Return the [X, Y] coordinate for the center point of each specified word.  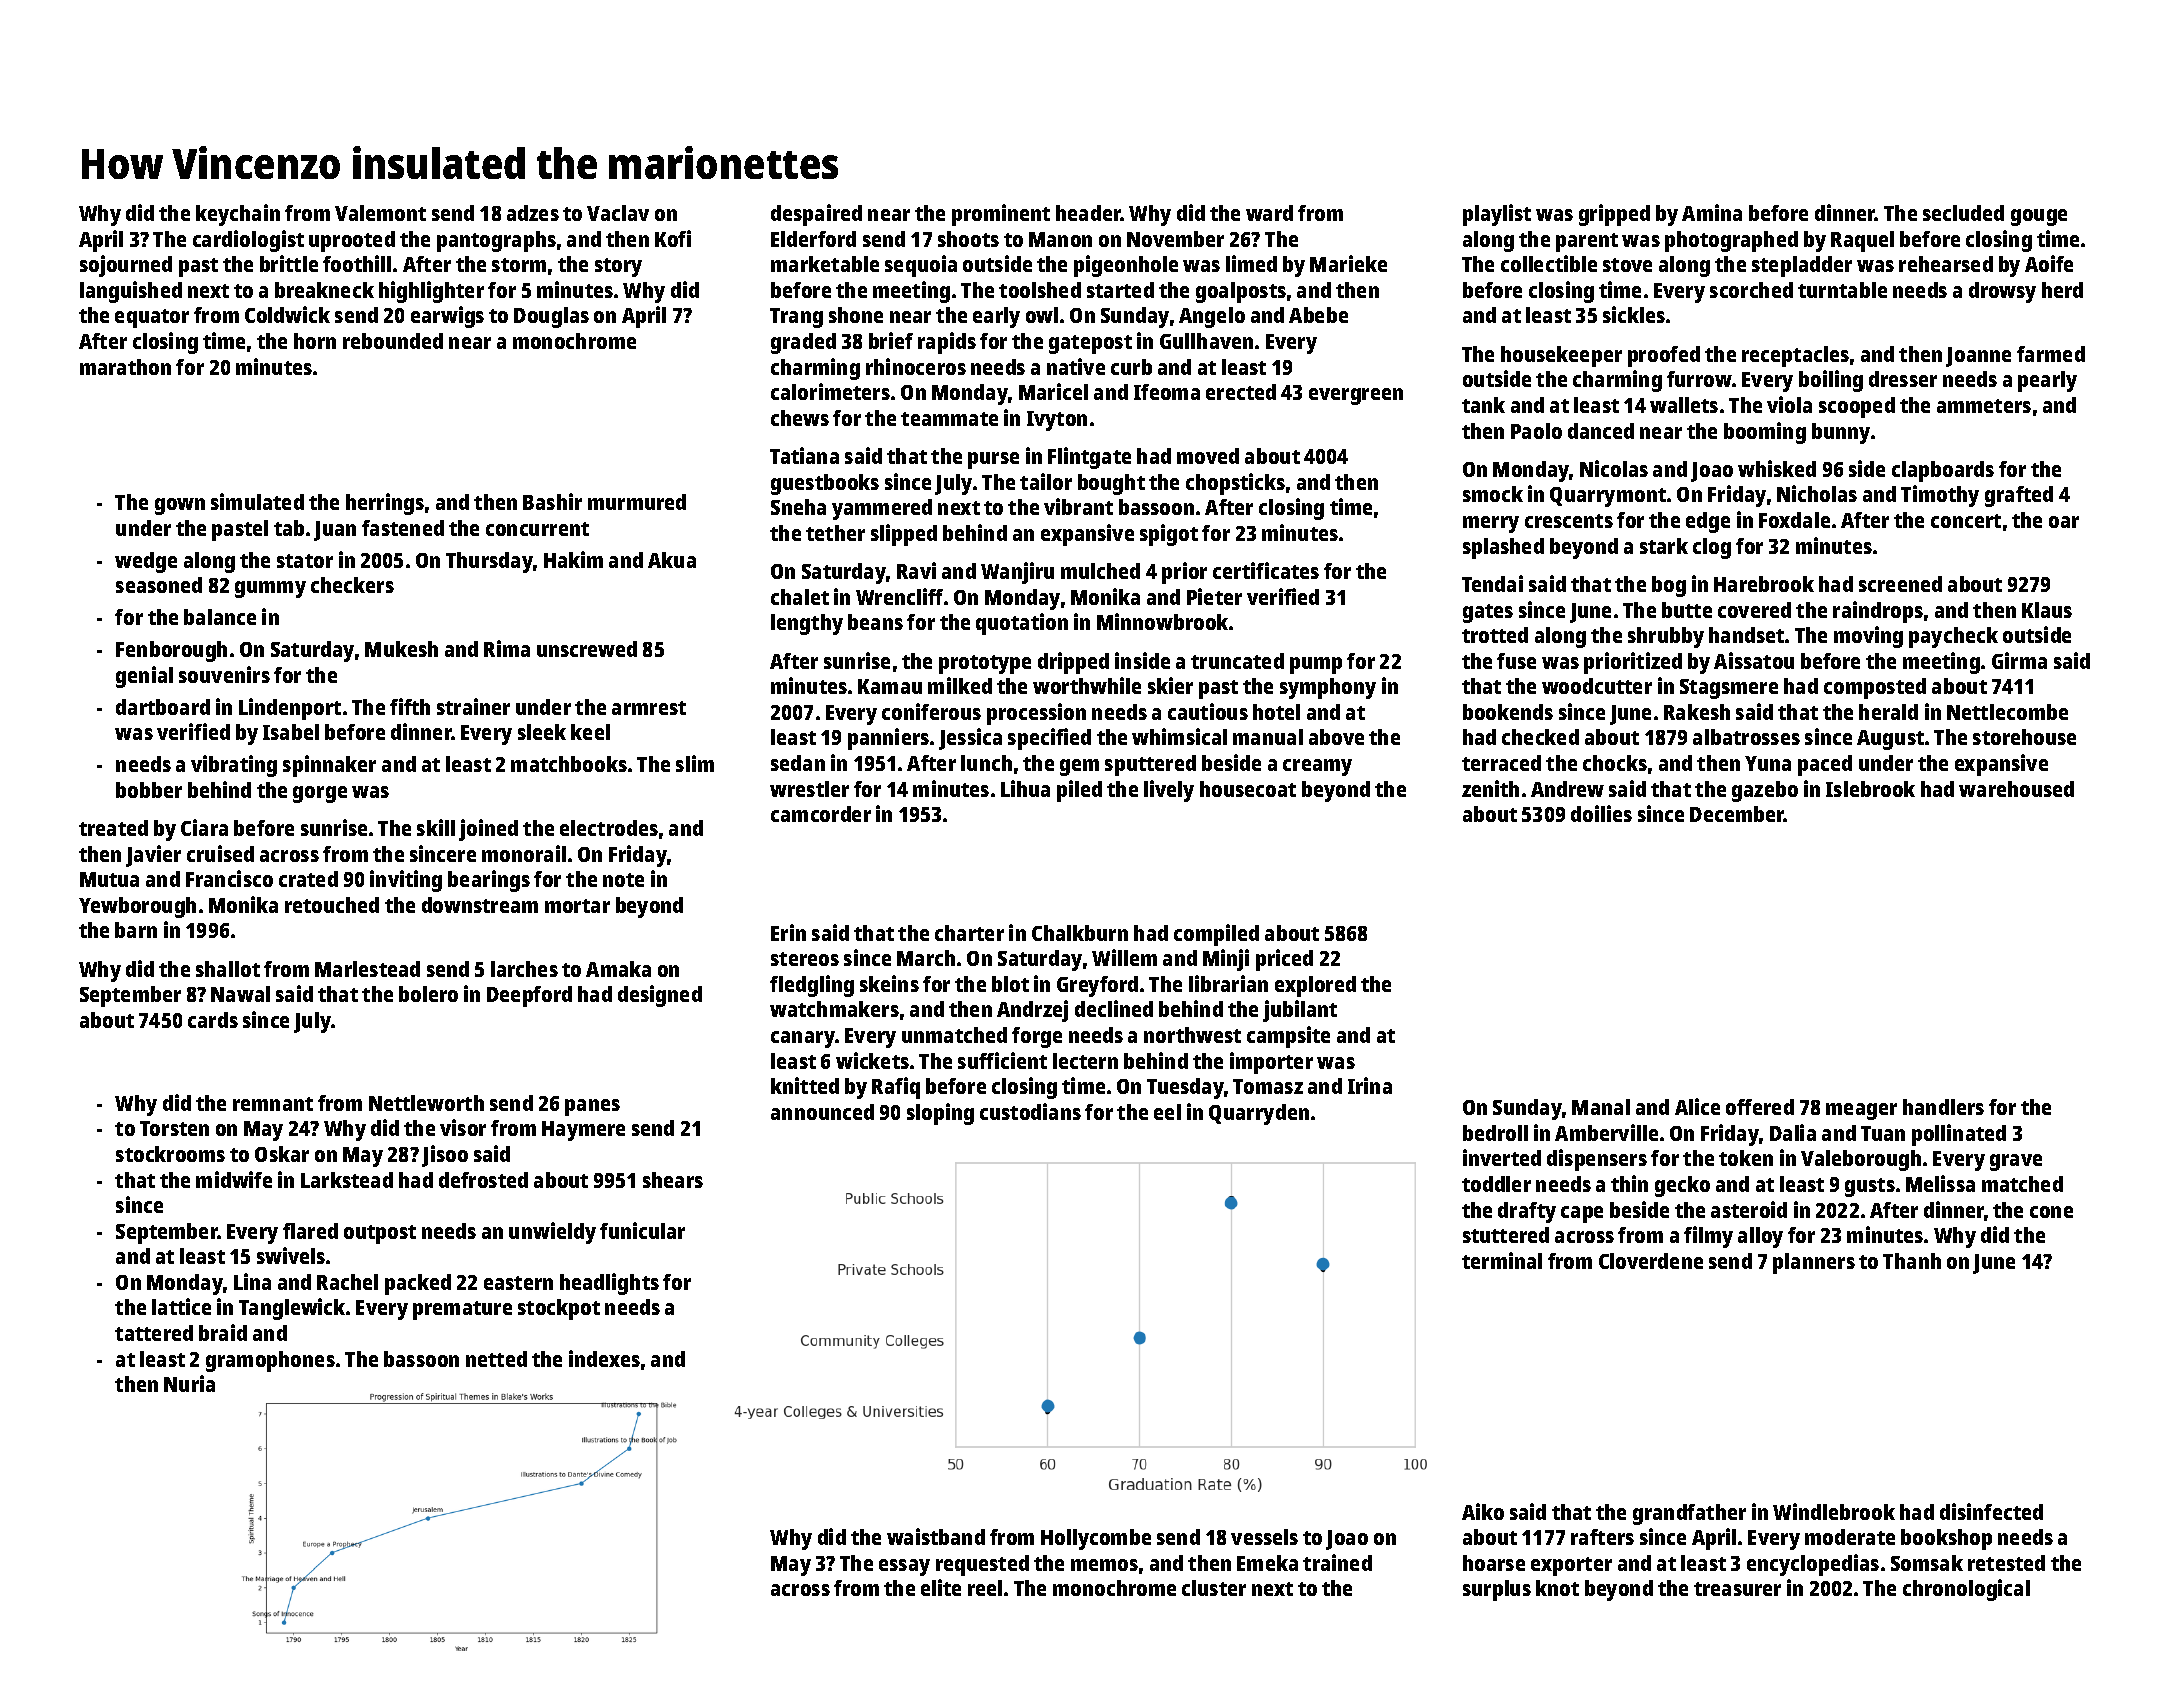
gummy [270, 589]
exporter [1571, 1566]
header [1088, 213]
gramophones [270, 1361]
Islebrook [1870, 789]
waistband [936, 1536]
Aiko [1483, 1511]
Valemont [380, 213]
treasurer [1737, 1589]
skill [436, 827]
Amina [1712, 212]
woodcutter [1597, 686]
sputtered [1150, 765]
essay [904, 1567]
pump [1316, 665]
